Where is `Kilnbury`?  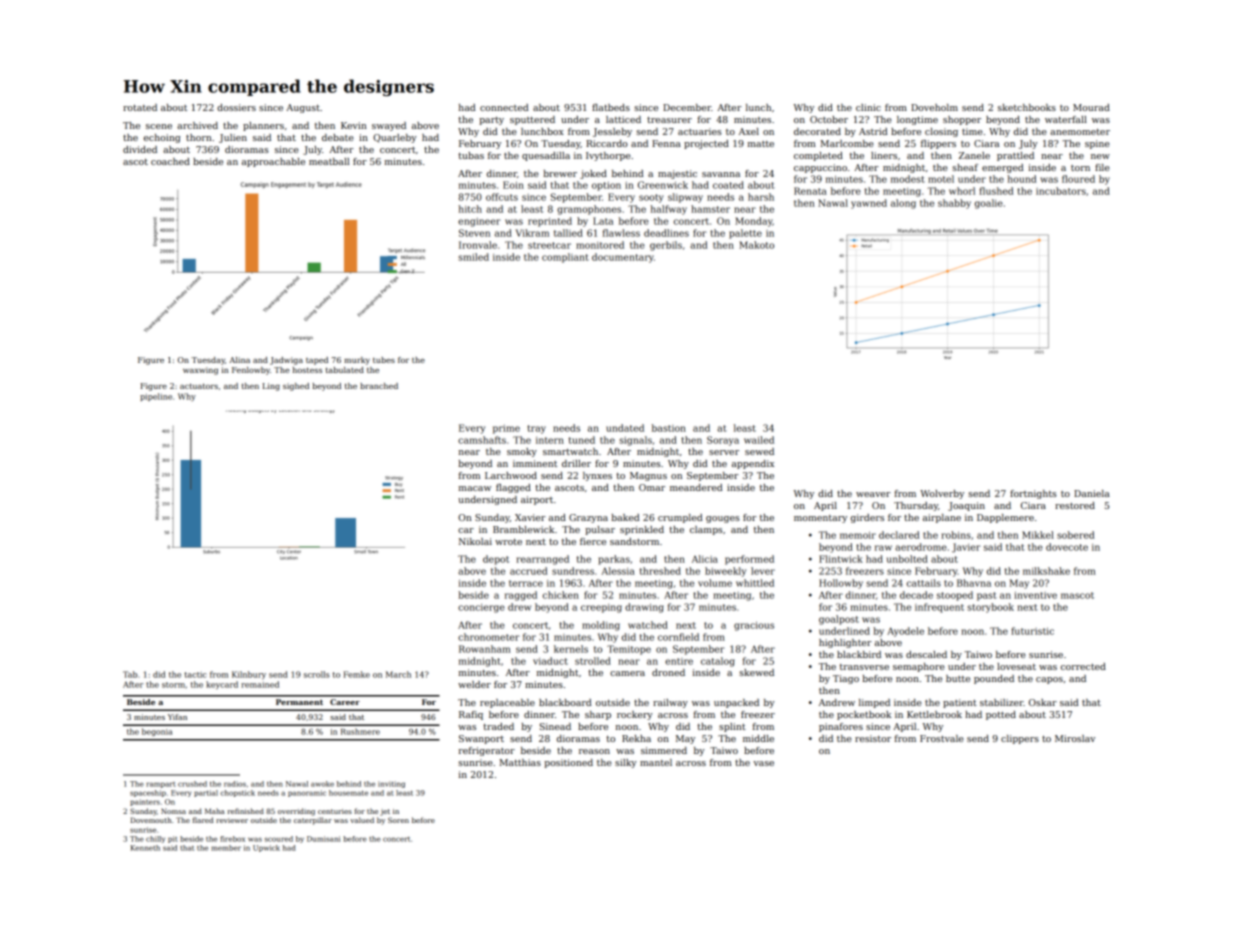 Kilnbury is located at coordinates (249, 675).
